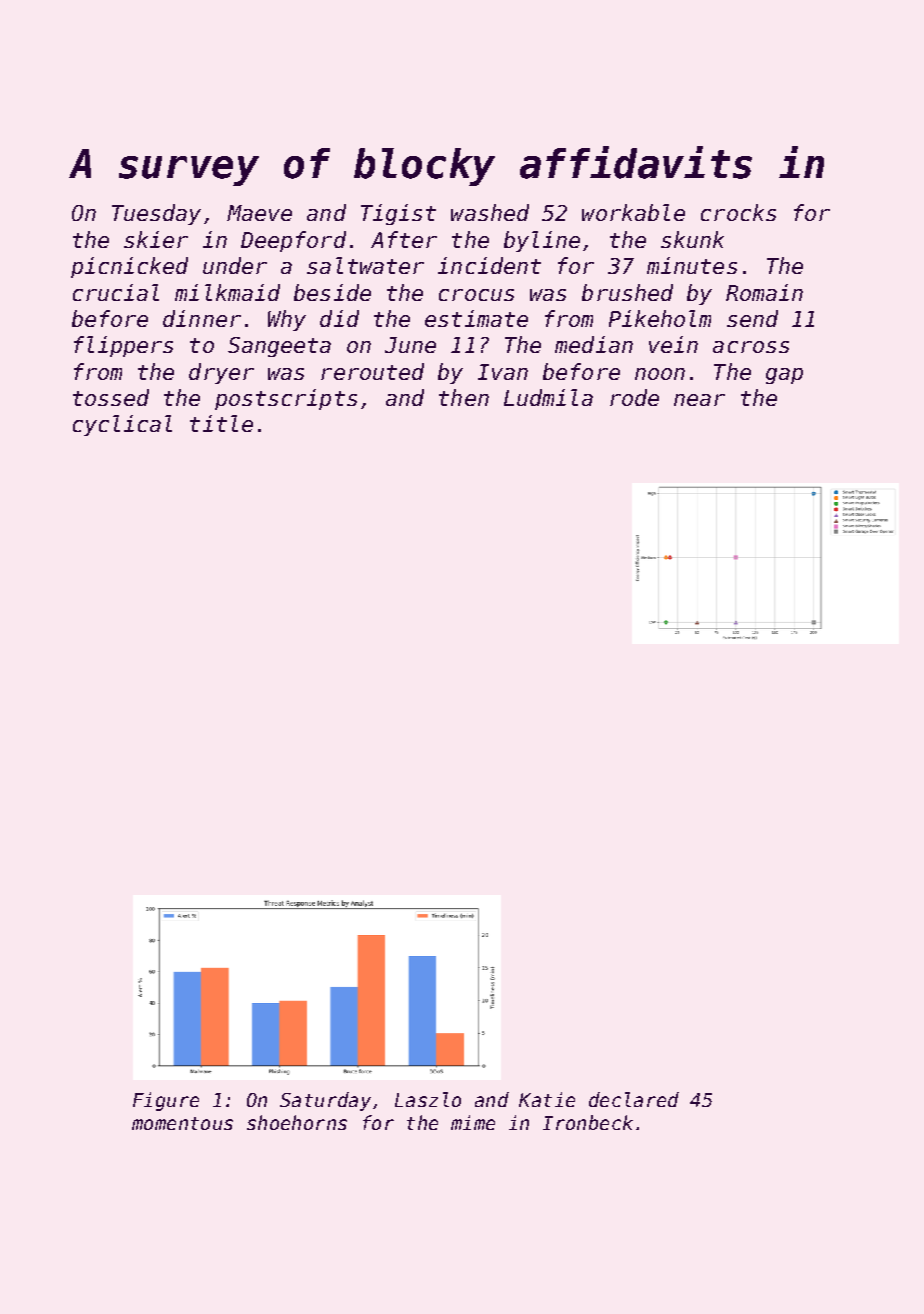  Describe the element at coordinates (548, 397) in the page. I see `Ludmila` at that location.
